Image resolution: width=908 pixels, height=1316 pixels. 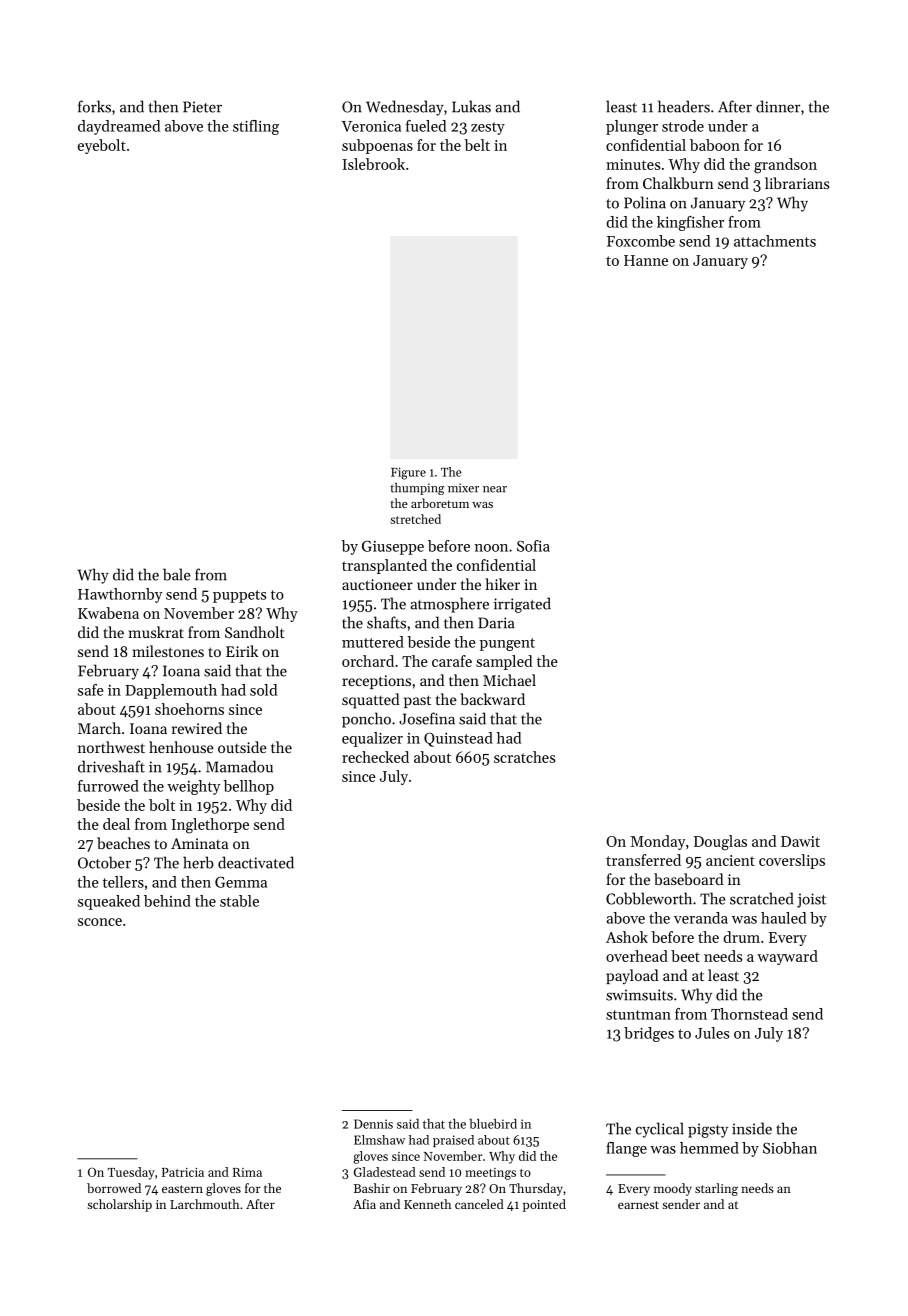 I want to click on Wednesday, so click(x=405, y=108).
